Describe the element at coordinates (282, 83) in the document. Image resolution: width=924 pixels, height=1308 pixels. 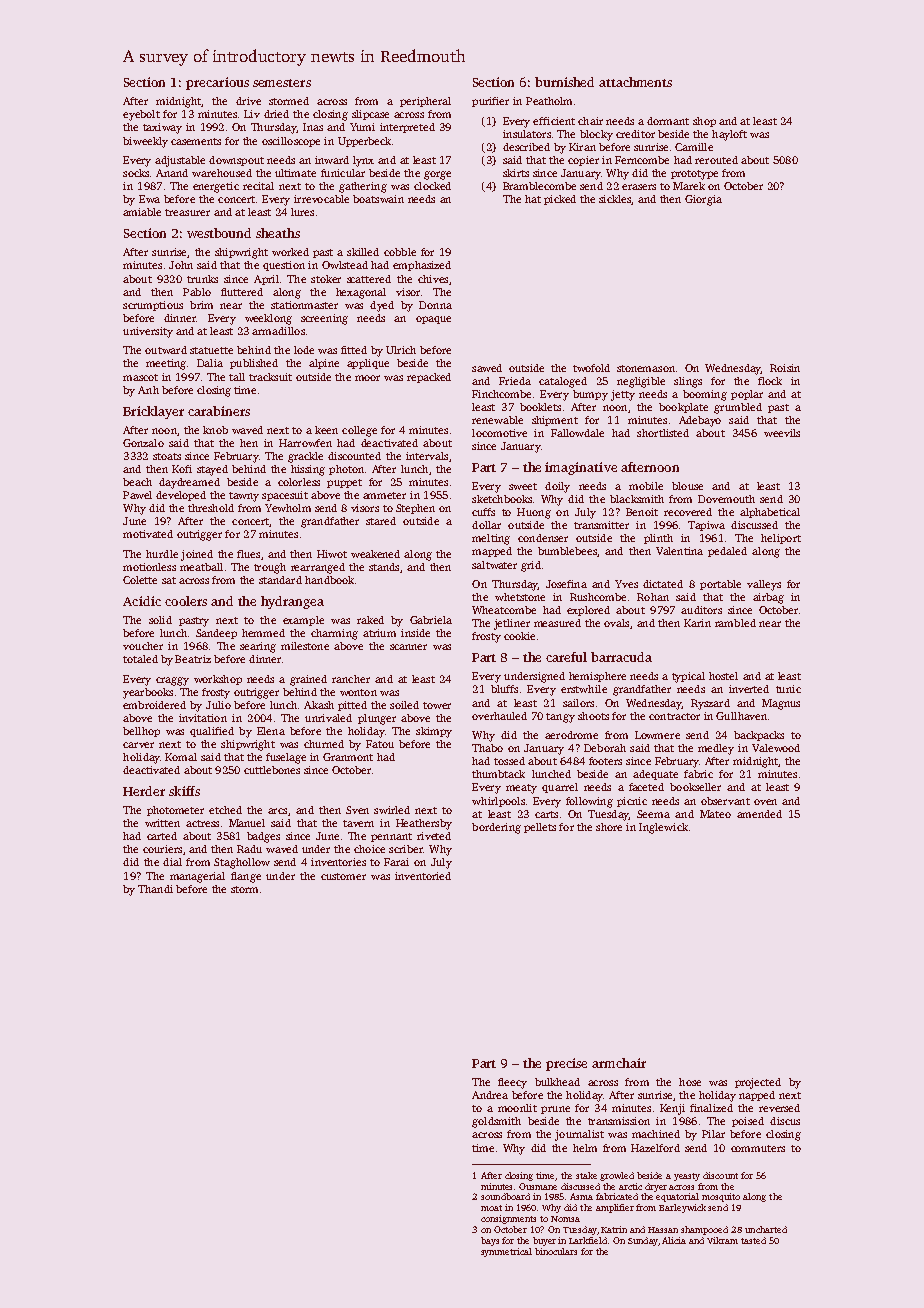
I see `semesters` at that location.
